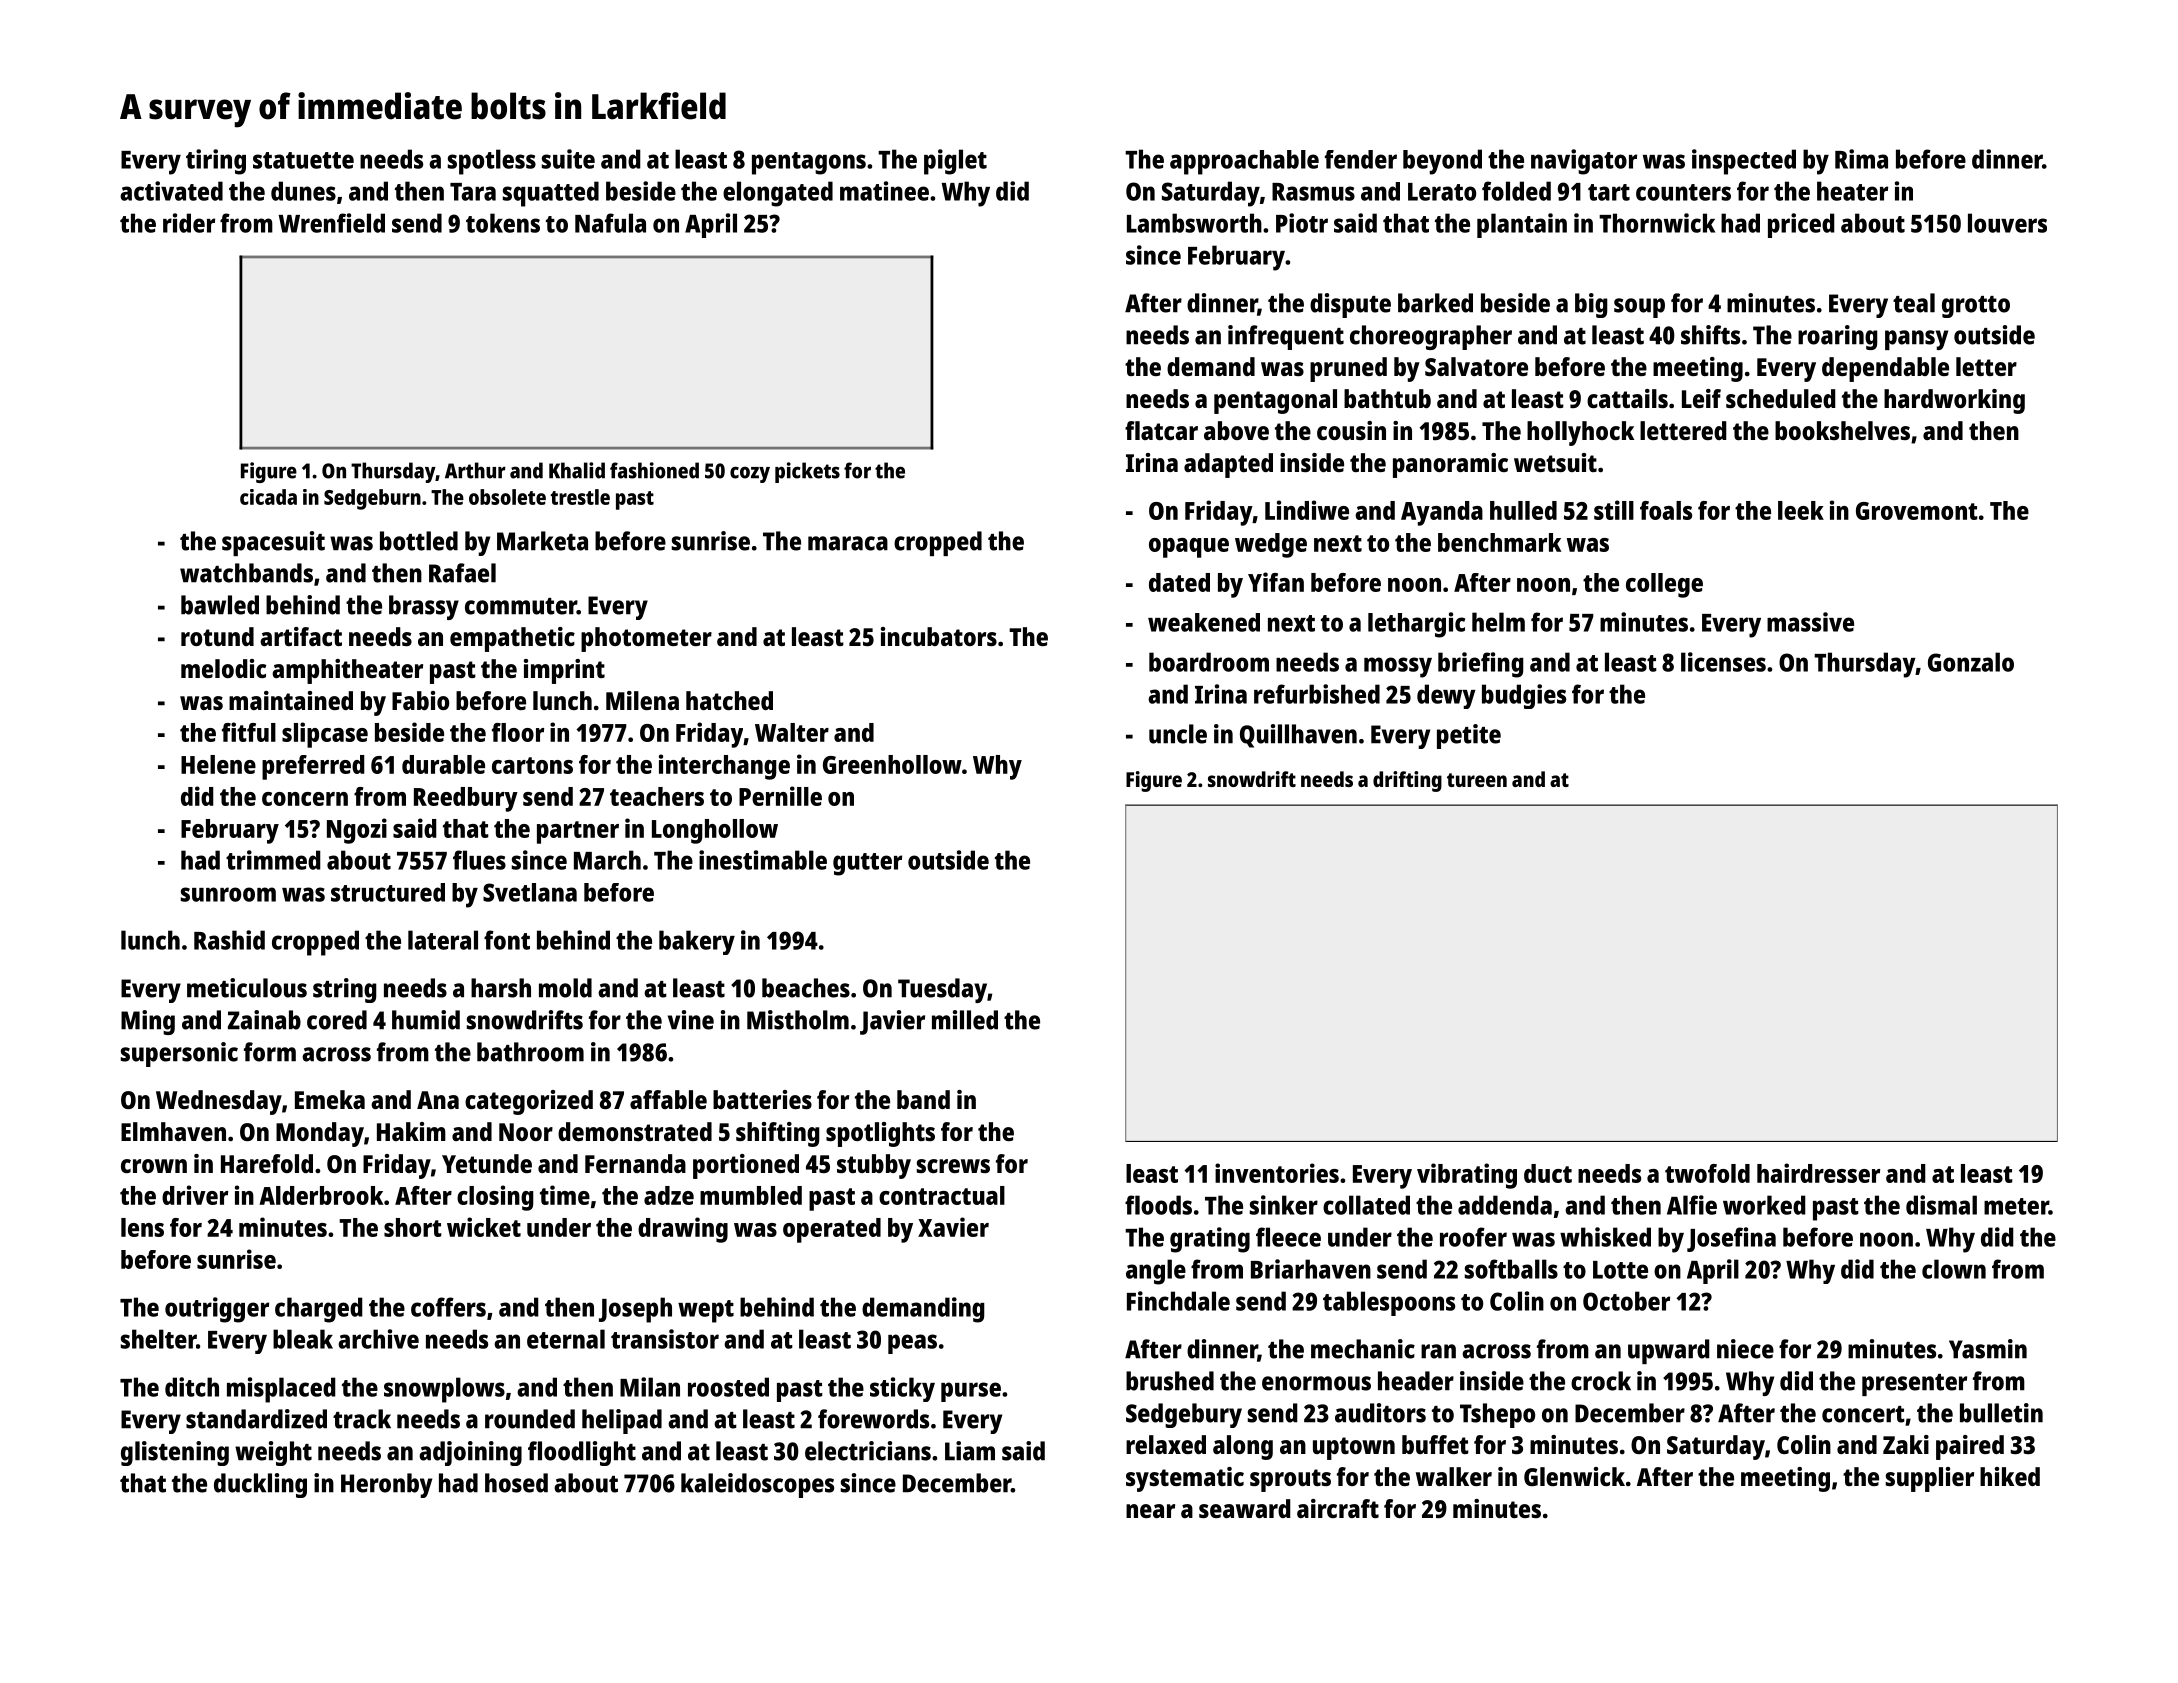  I want to click on hairdresser, so click(1818, 1173).
